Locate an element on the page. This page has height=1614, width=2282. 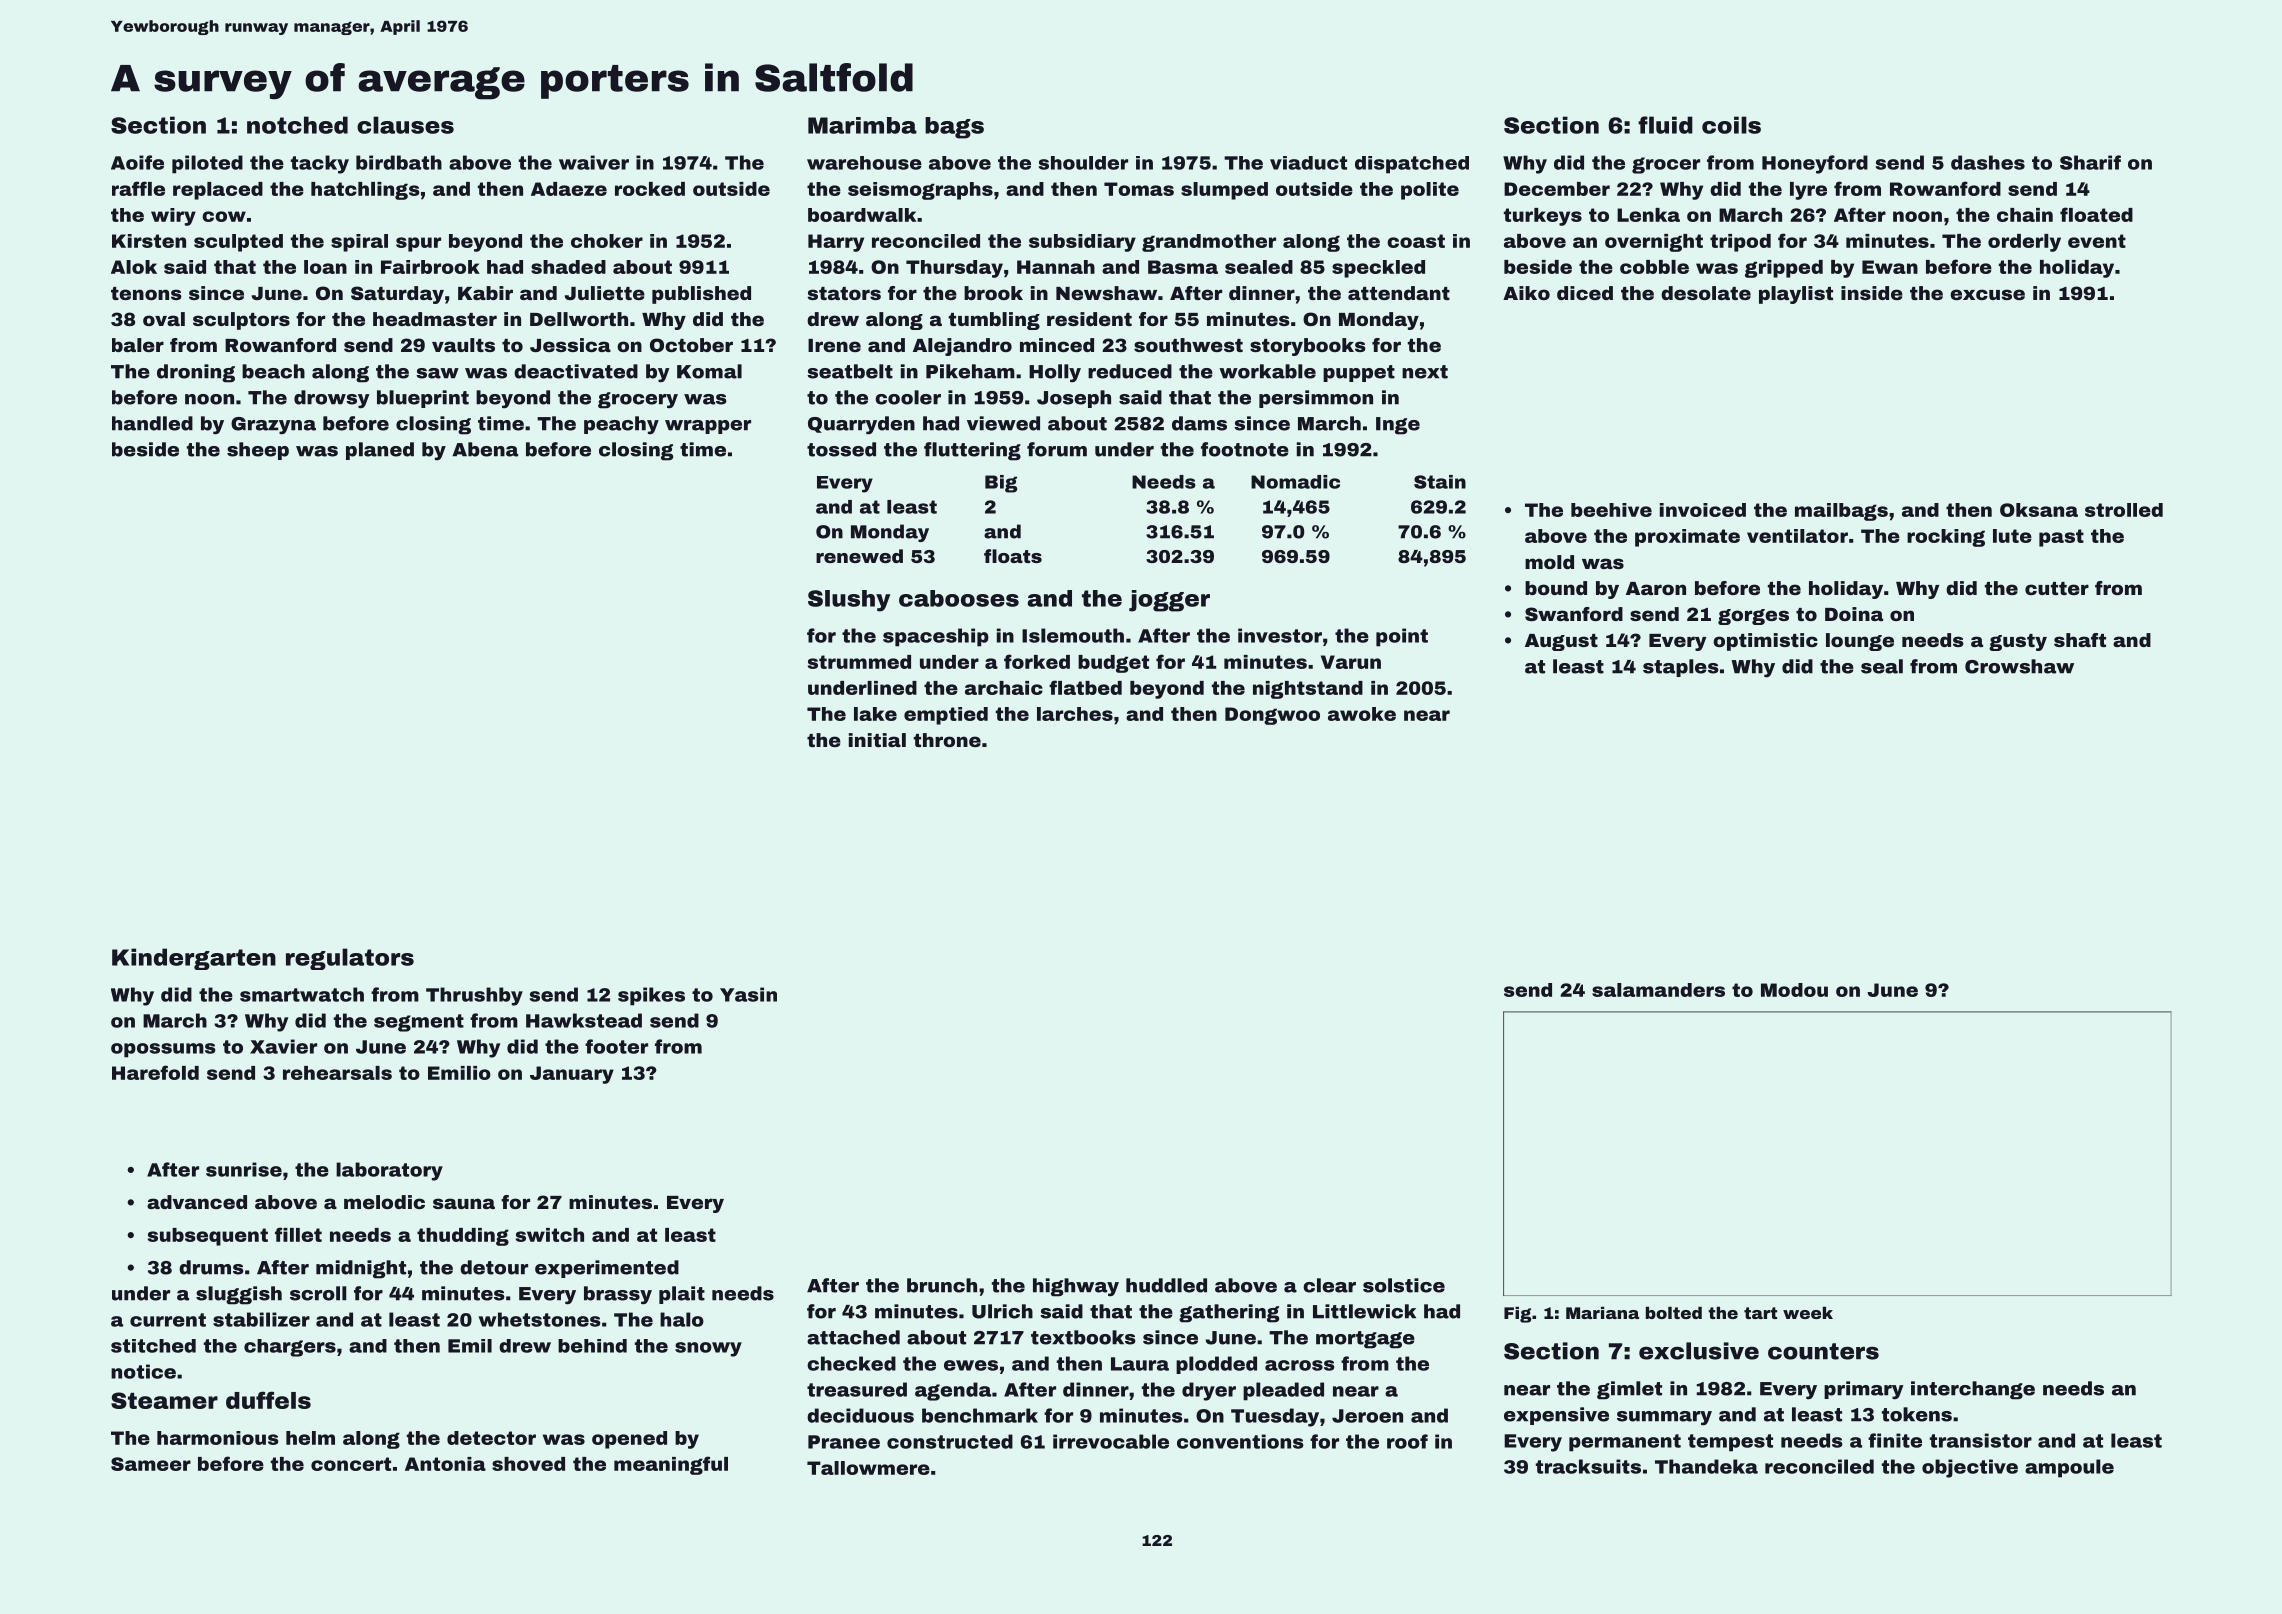
Crowshaw is located at coordinates (2019, 666).
